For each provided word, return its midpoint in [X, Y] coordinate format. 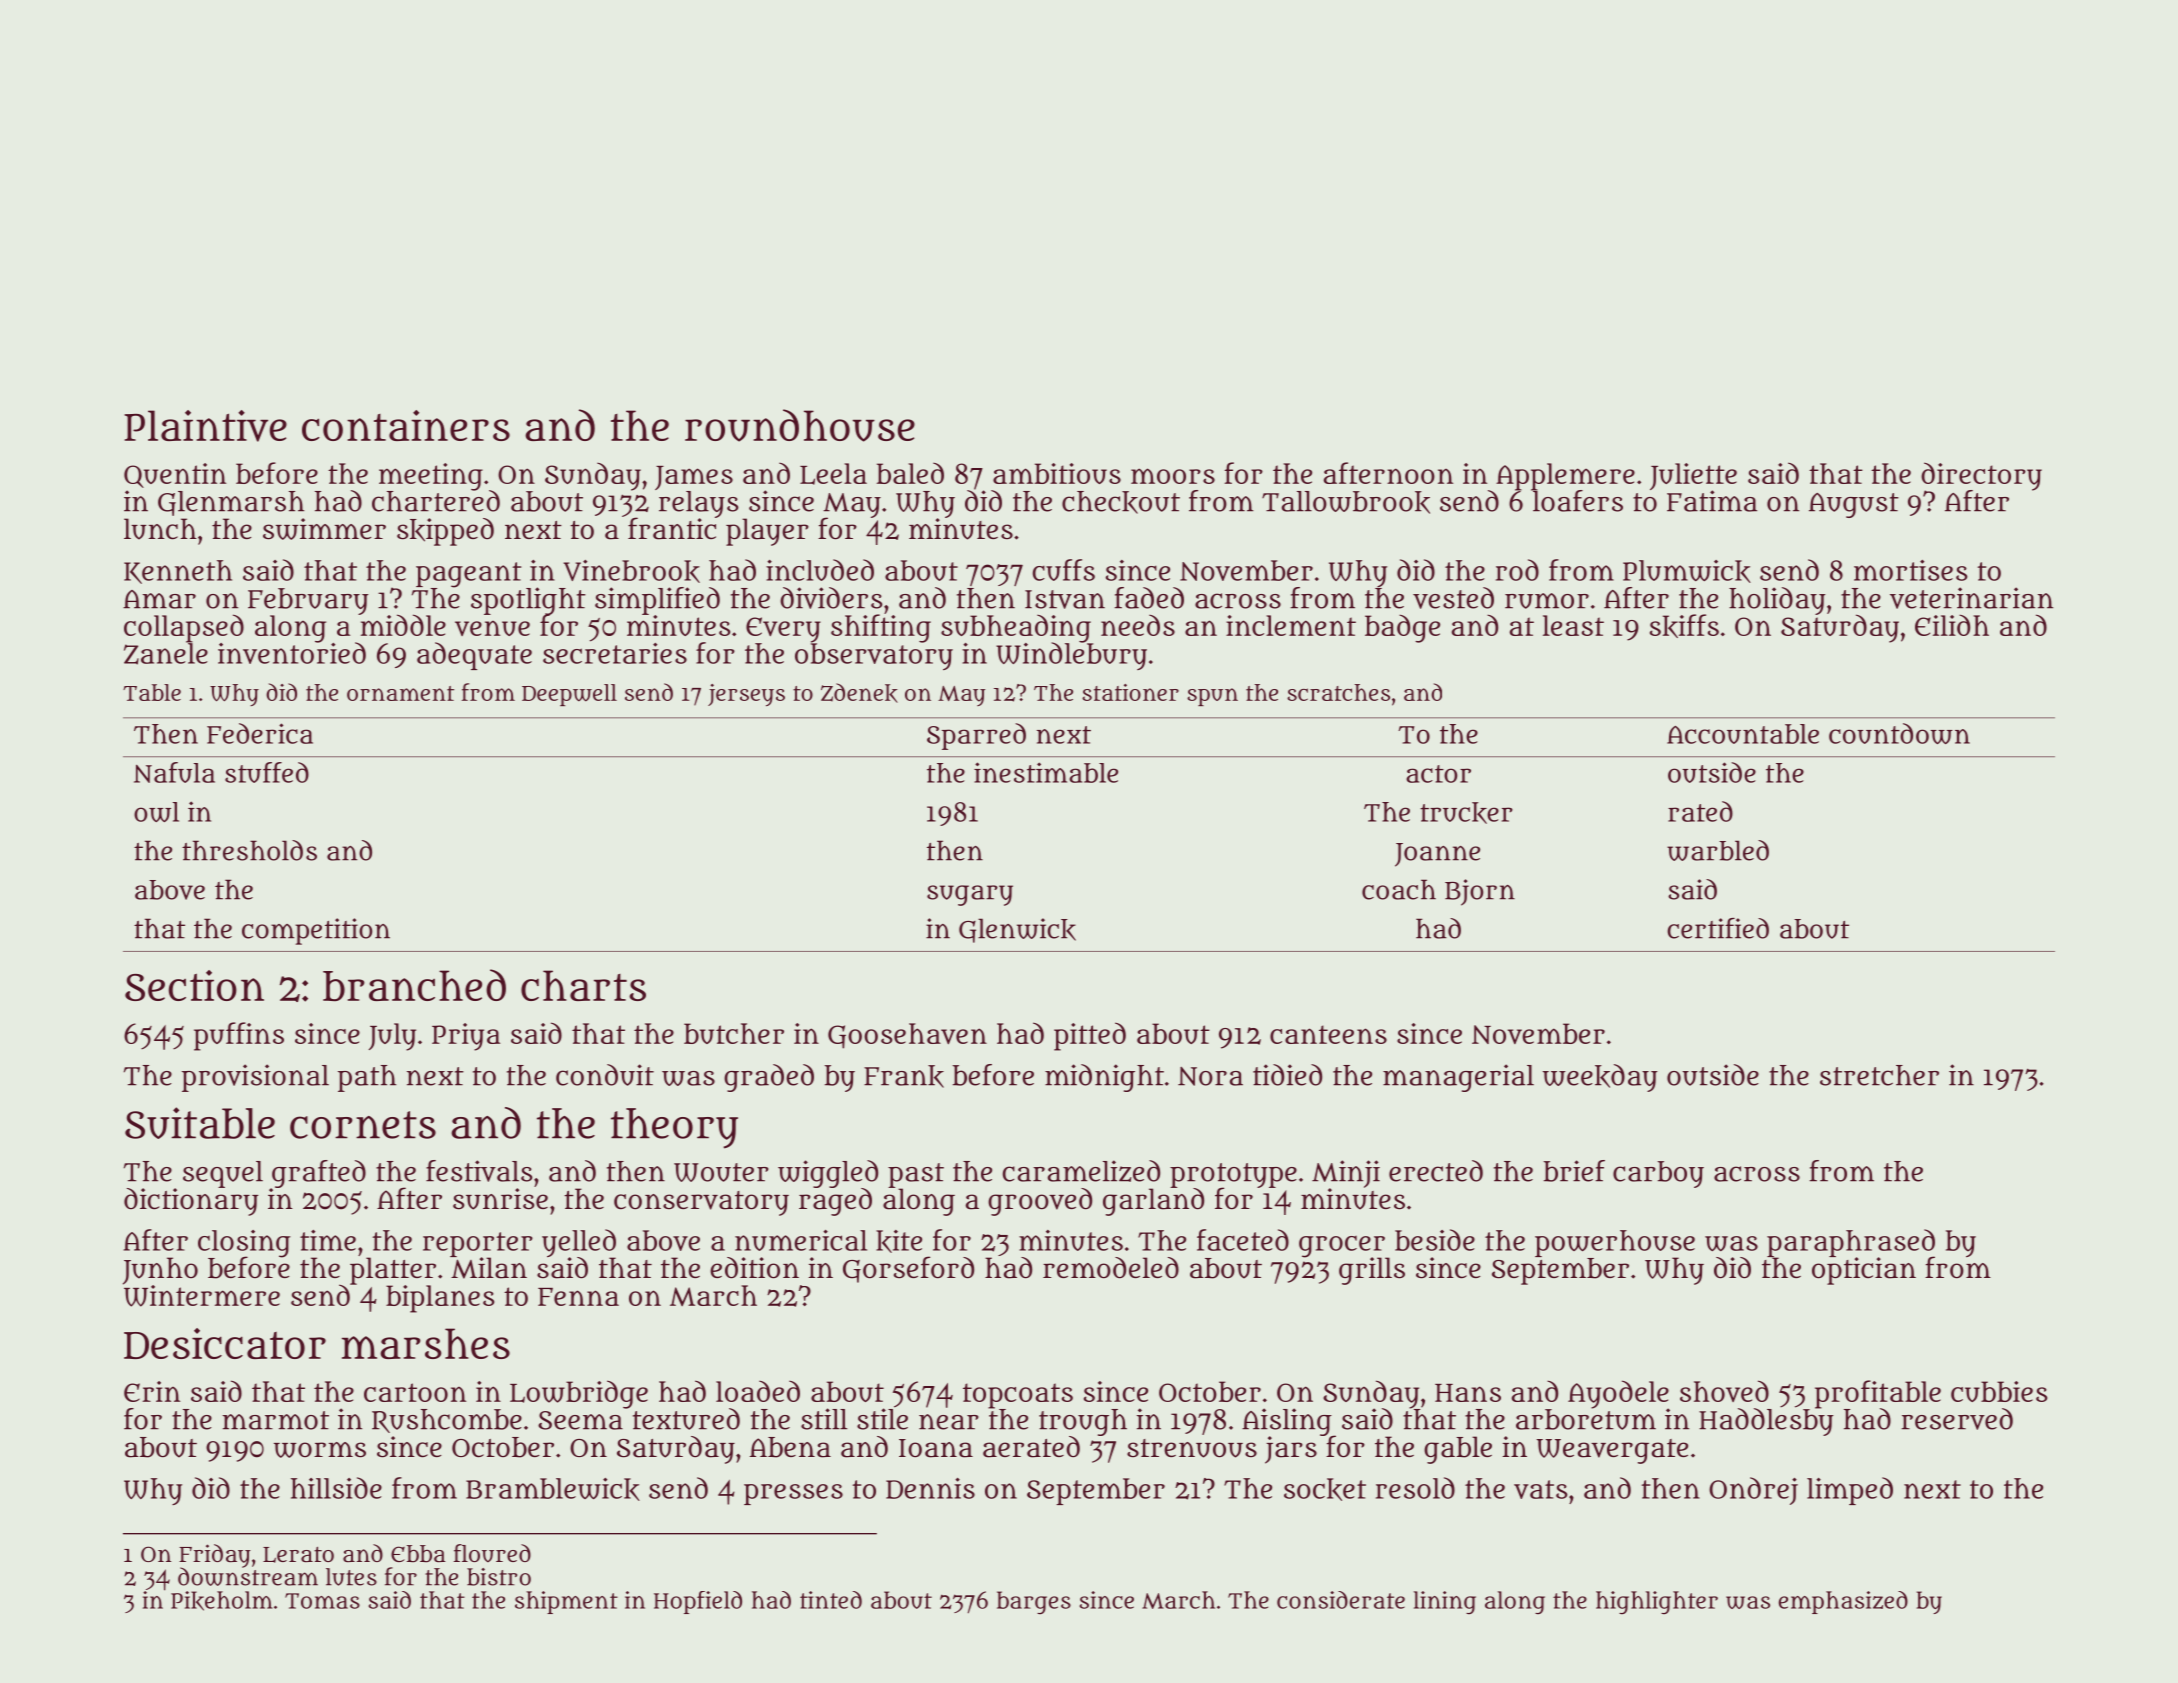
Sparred [976, 736]
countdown [1899, 733]
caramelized [1081, 1171]
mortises [1911, 570]
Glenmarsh [231, 503]
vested [1453, 598]
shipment [566, 1602]
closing [244, 1243]
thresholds [249, 850]
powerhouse [1615, 1243]
